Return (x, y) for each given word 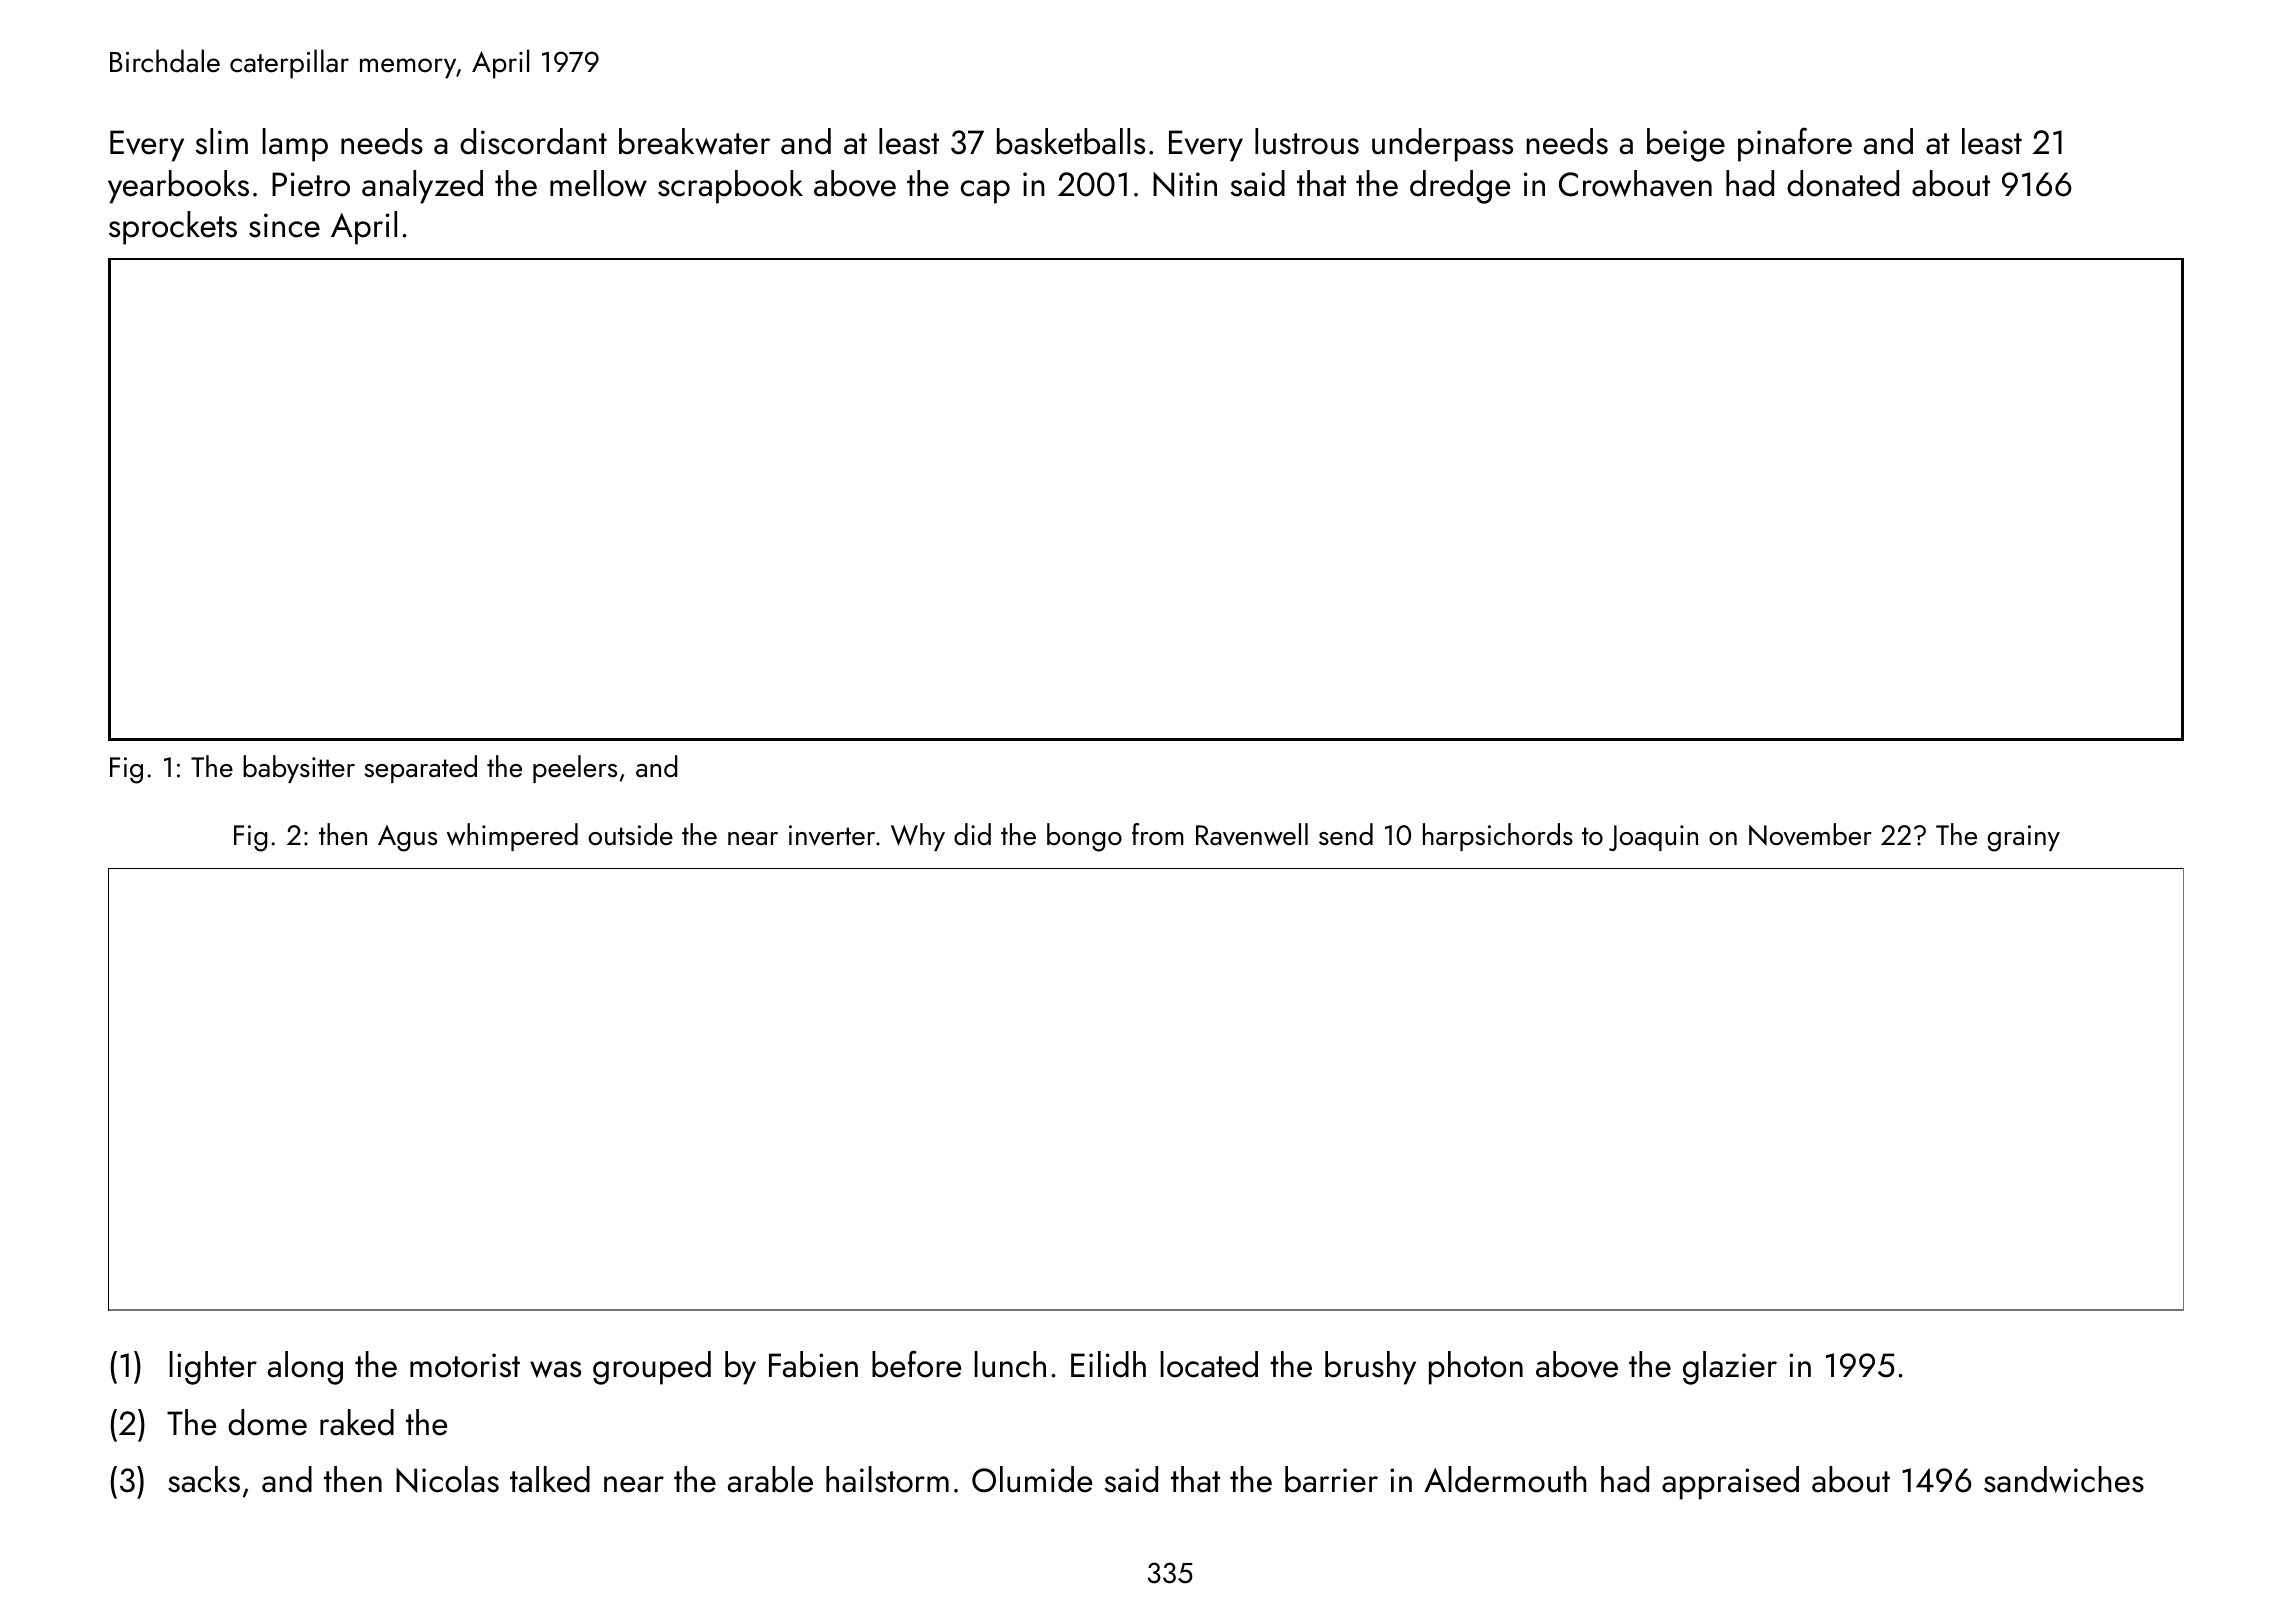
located (1209, 1364)
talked (550, 1479)
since (284, 225)
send (1346, 834)
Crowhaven (1635, 183)
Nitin (1185, 184)
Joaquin (1653, 838)
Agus (407, 838)
